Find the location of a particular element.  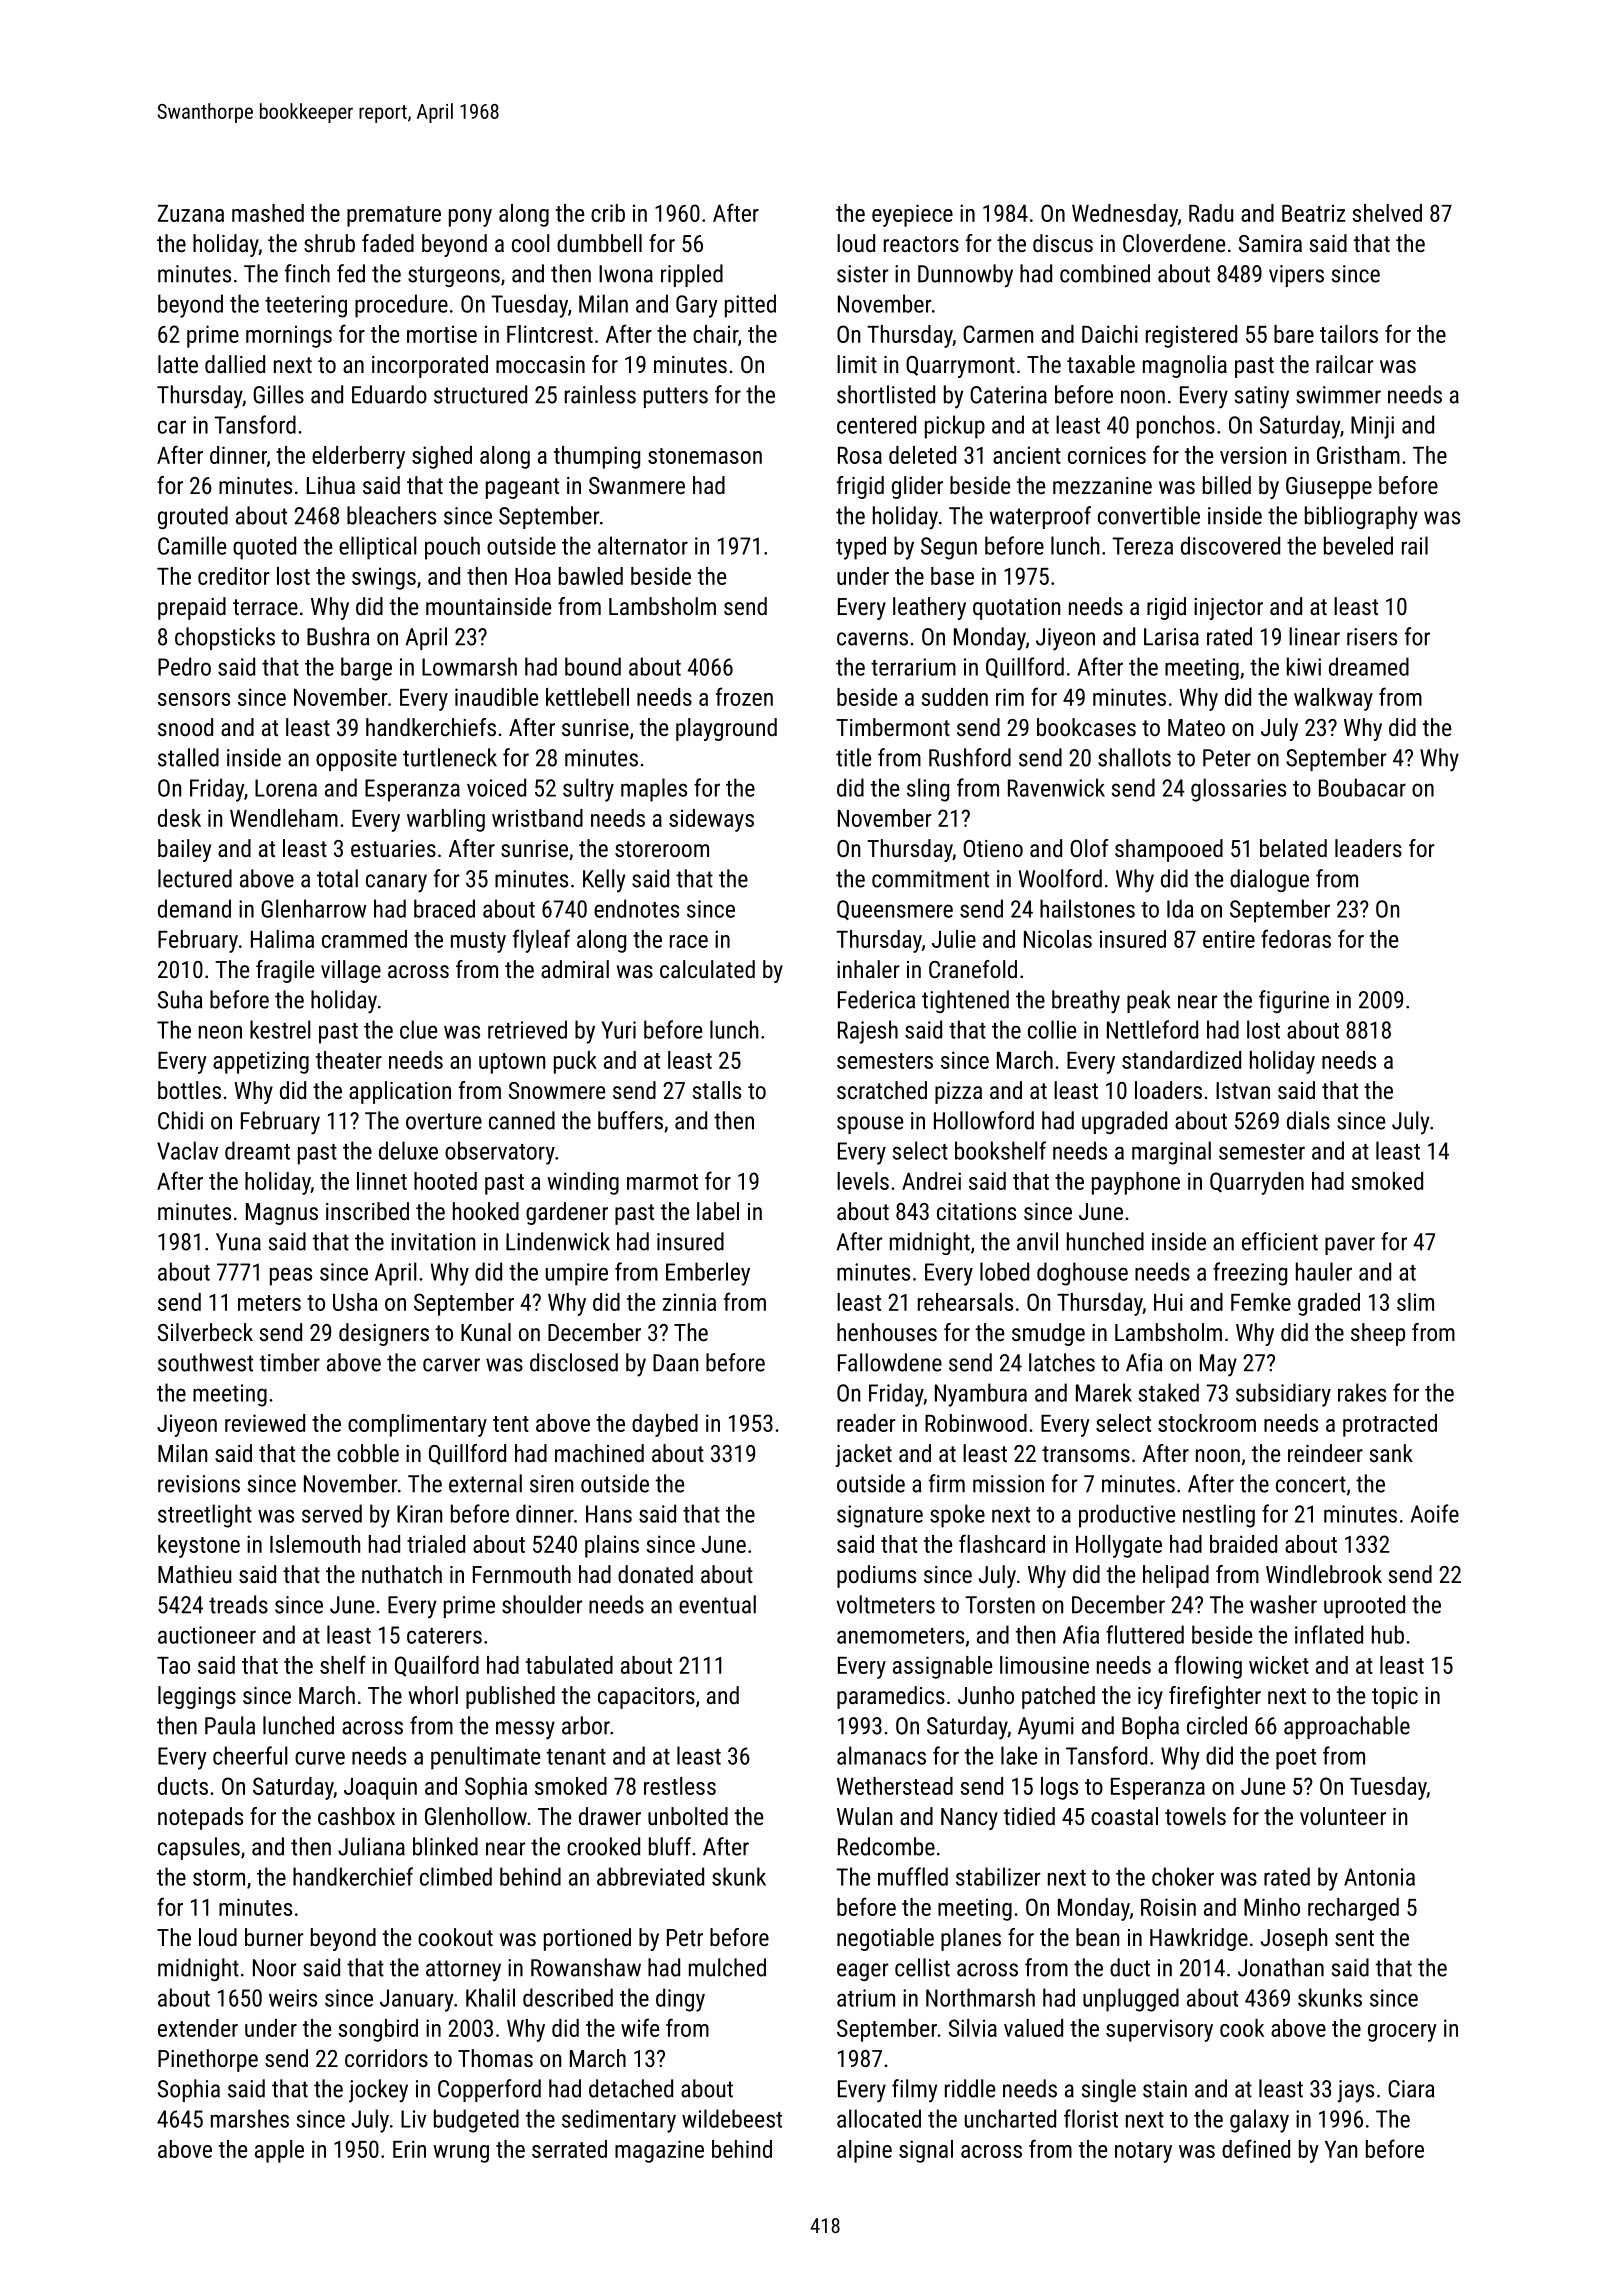

tailors is located at coordinates (1349, 334).
